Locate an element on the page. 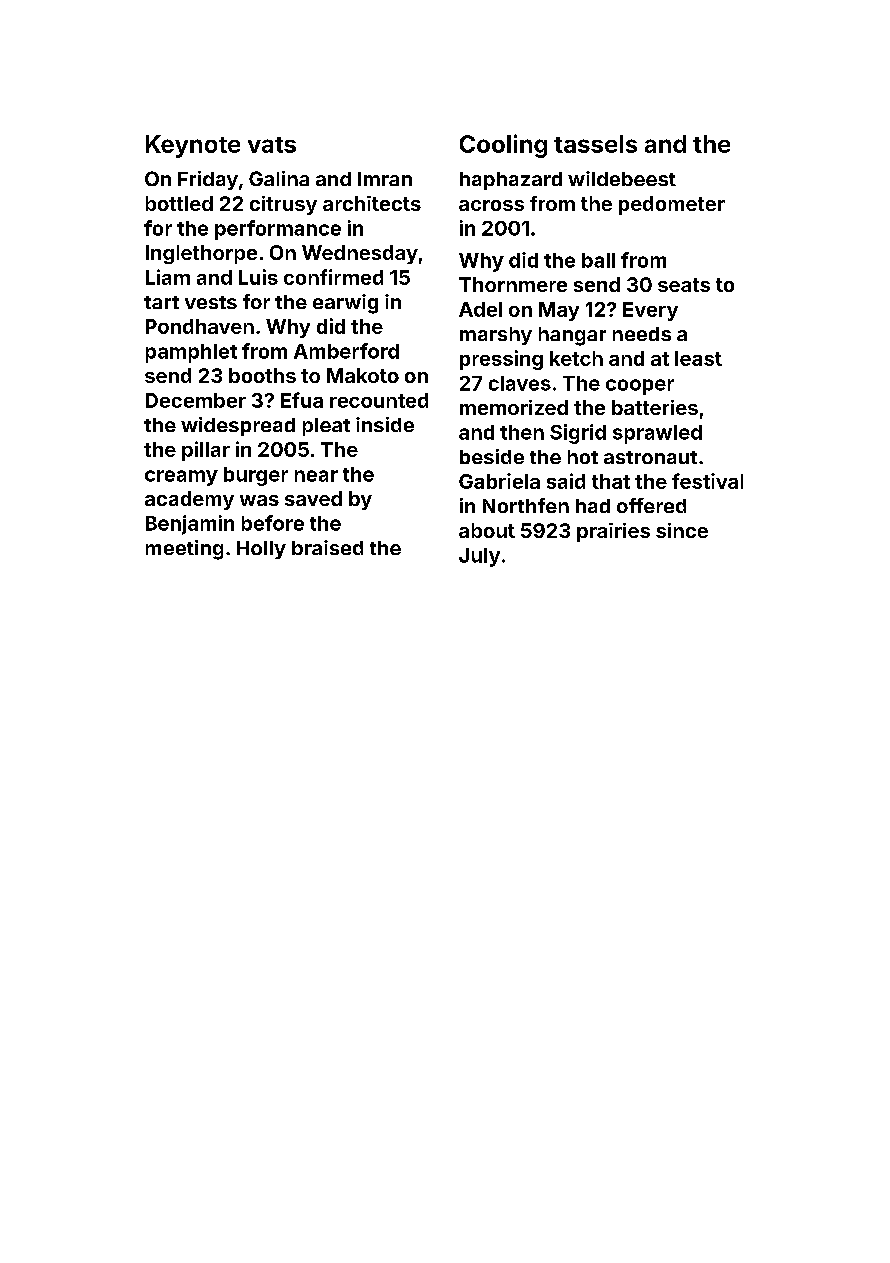  tart is located at coordinates (161, 302).
